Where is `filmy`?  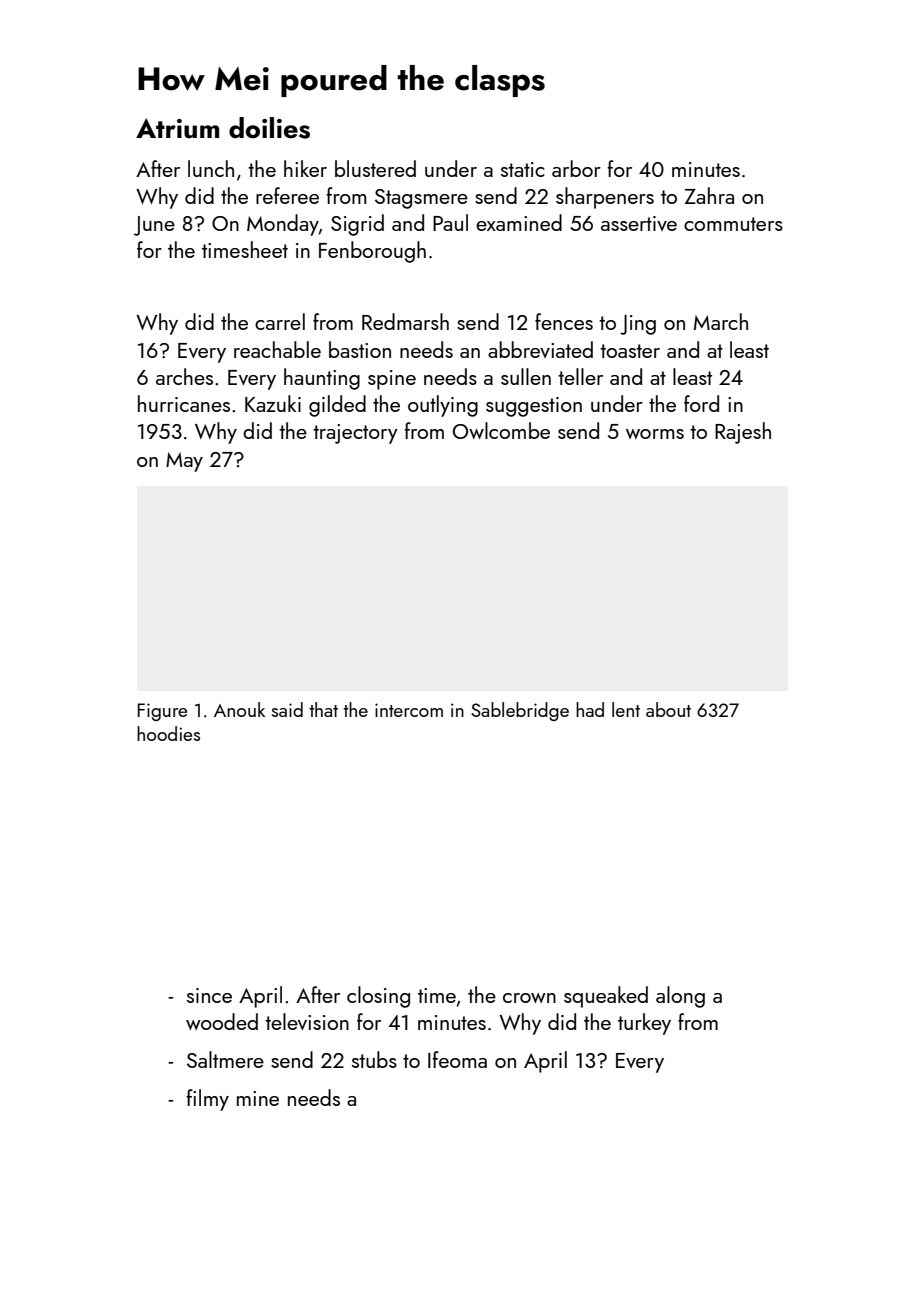
filmy is located at coordinates (208, 1100).
